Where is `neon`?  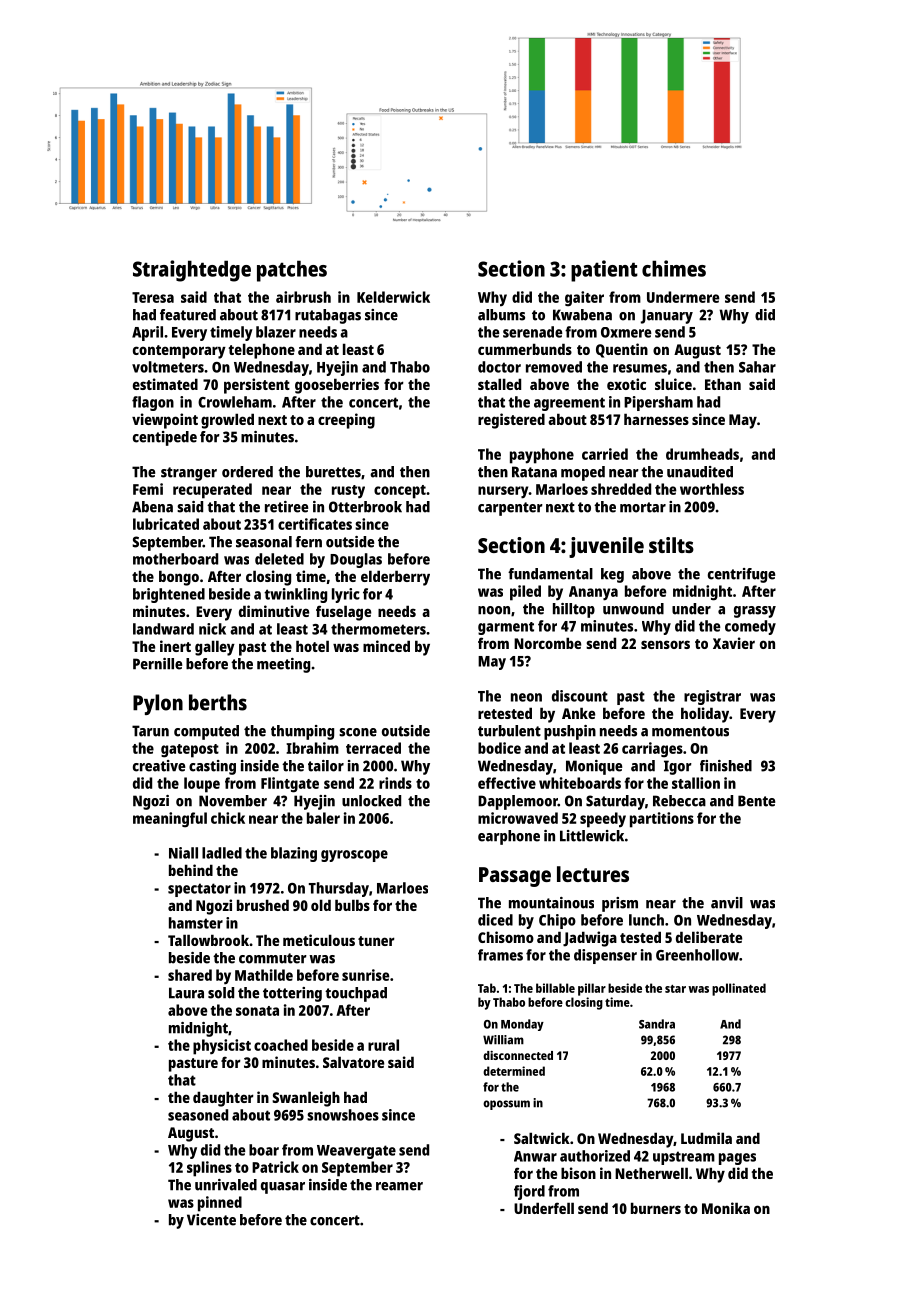 neon is located at coordinates (526, 697).
